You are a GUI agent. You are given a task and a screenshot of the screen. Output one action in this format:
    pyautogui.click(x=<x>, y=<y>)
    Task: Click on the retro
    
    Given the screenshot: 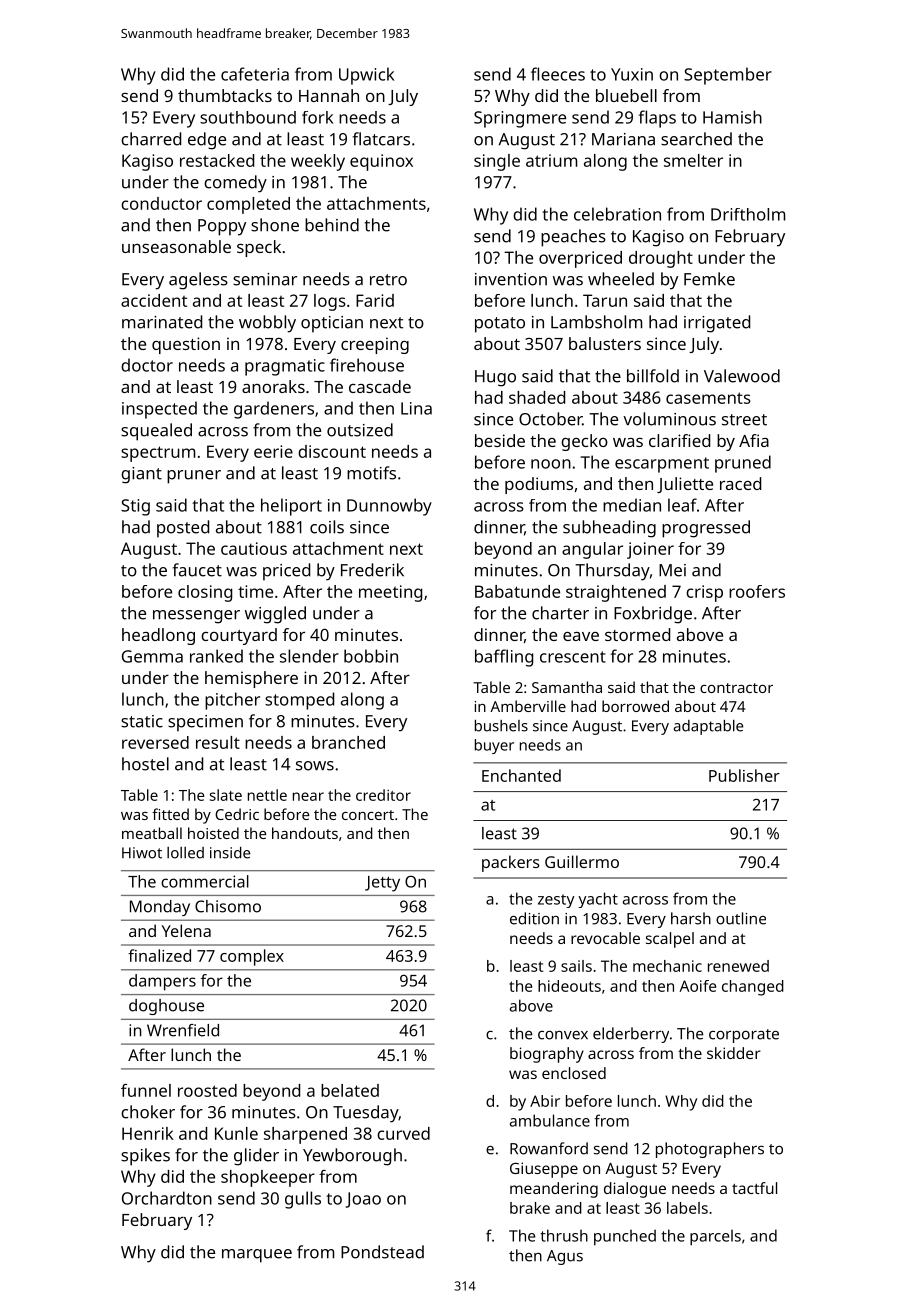 What is the action you would take?
    pyautogui.click(x=388, y=280)
